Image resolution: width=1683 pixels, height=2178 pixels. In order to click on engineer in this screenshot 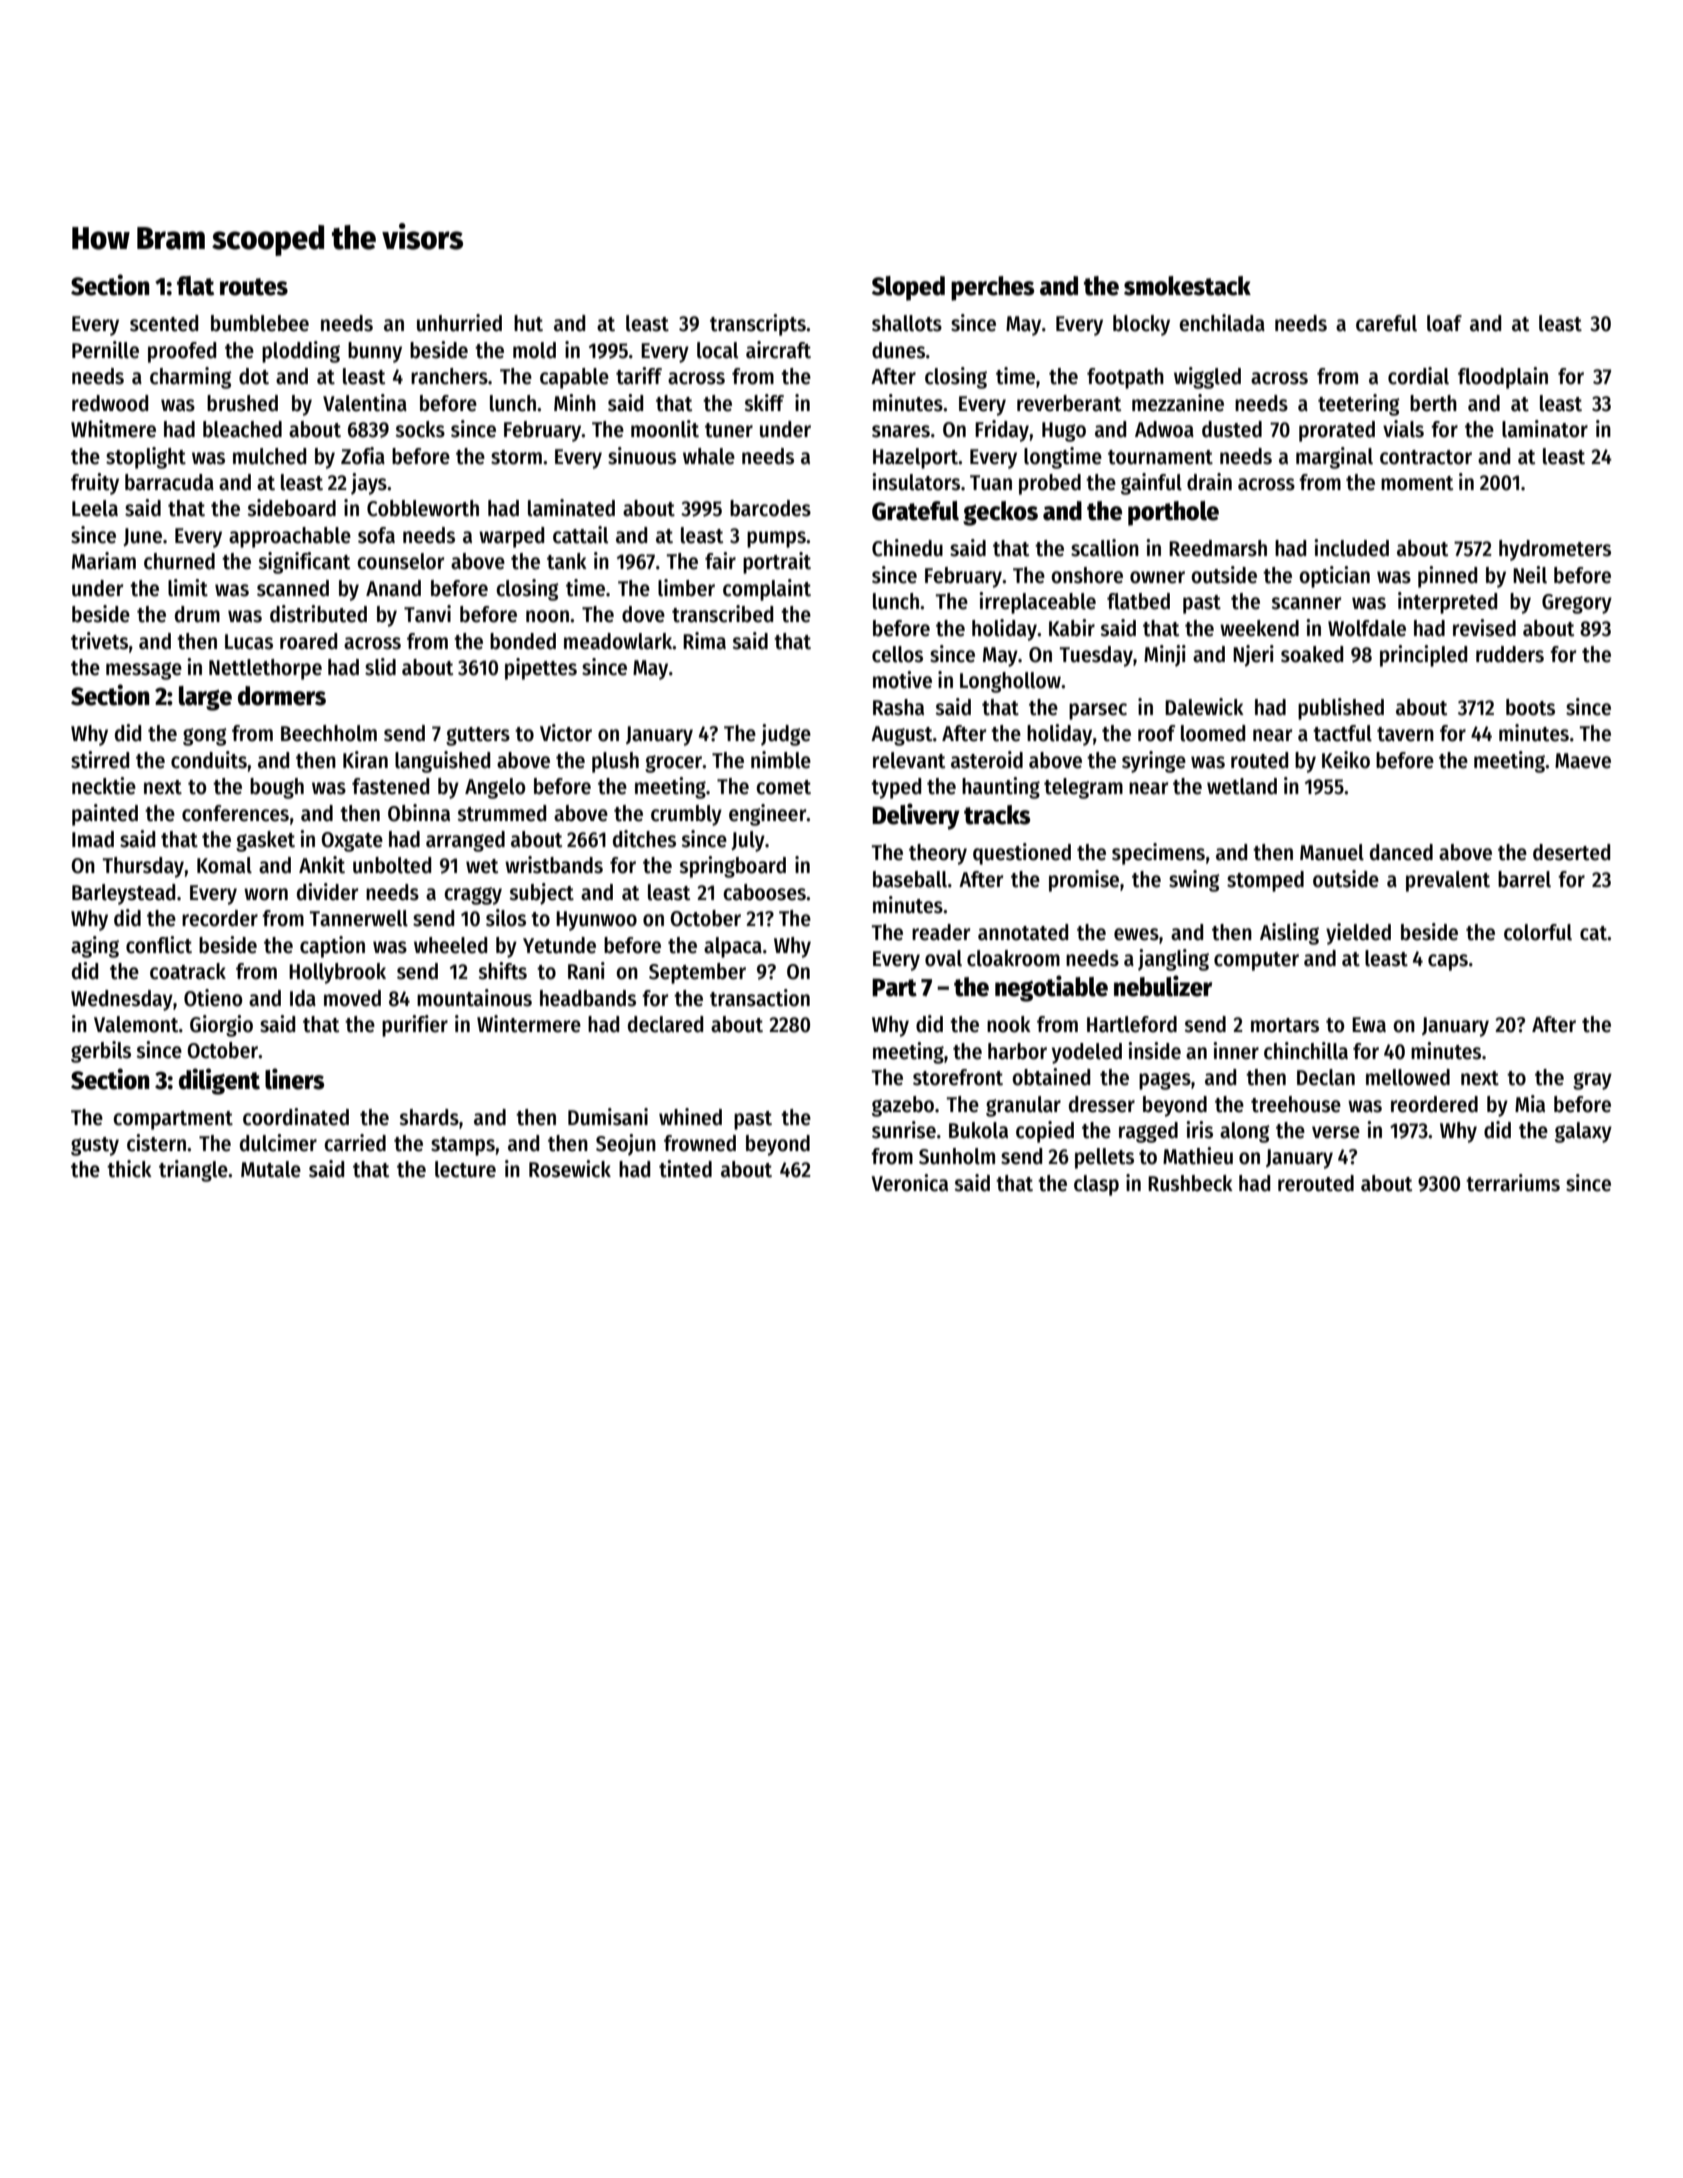, I will do `click(768, 815)`.
